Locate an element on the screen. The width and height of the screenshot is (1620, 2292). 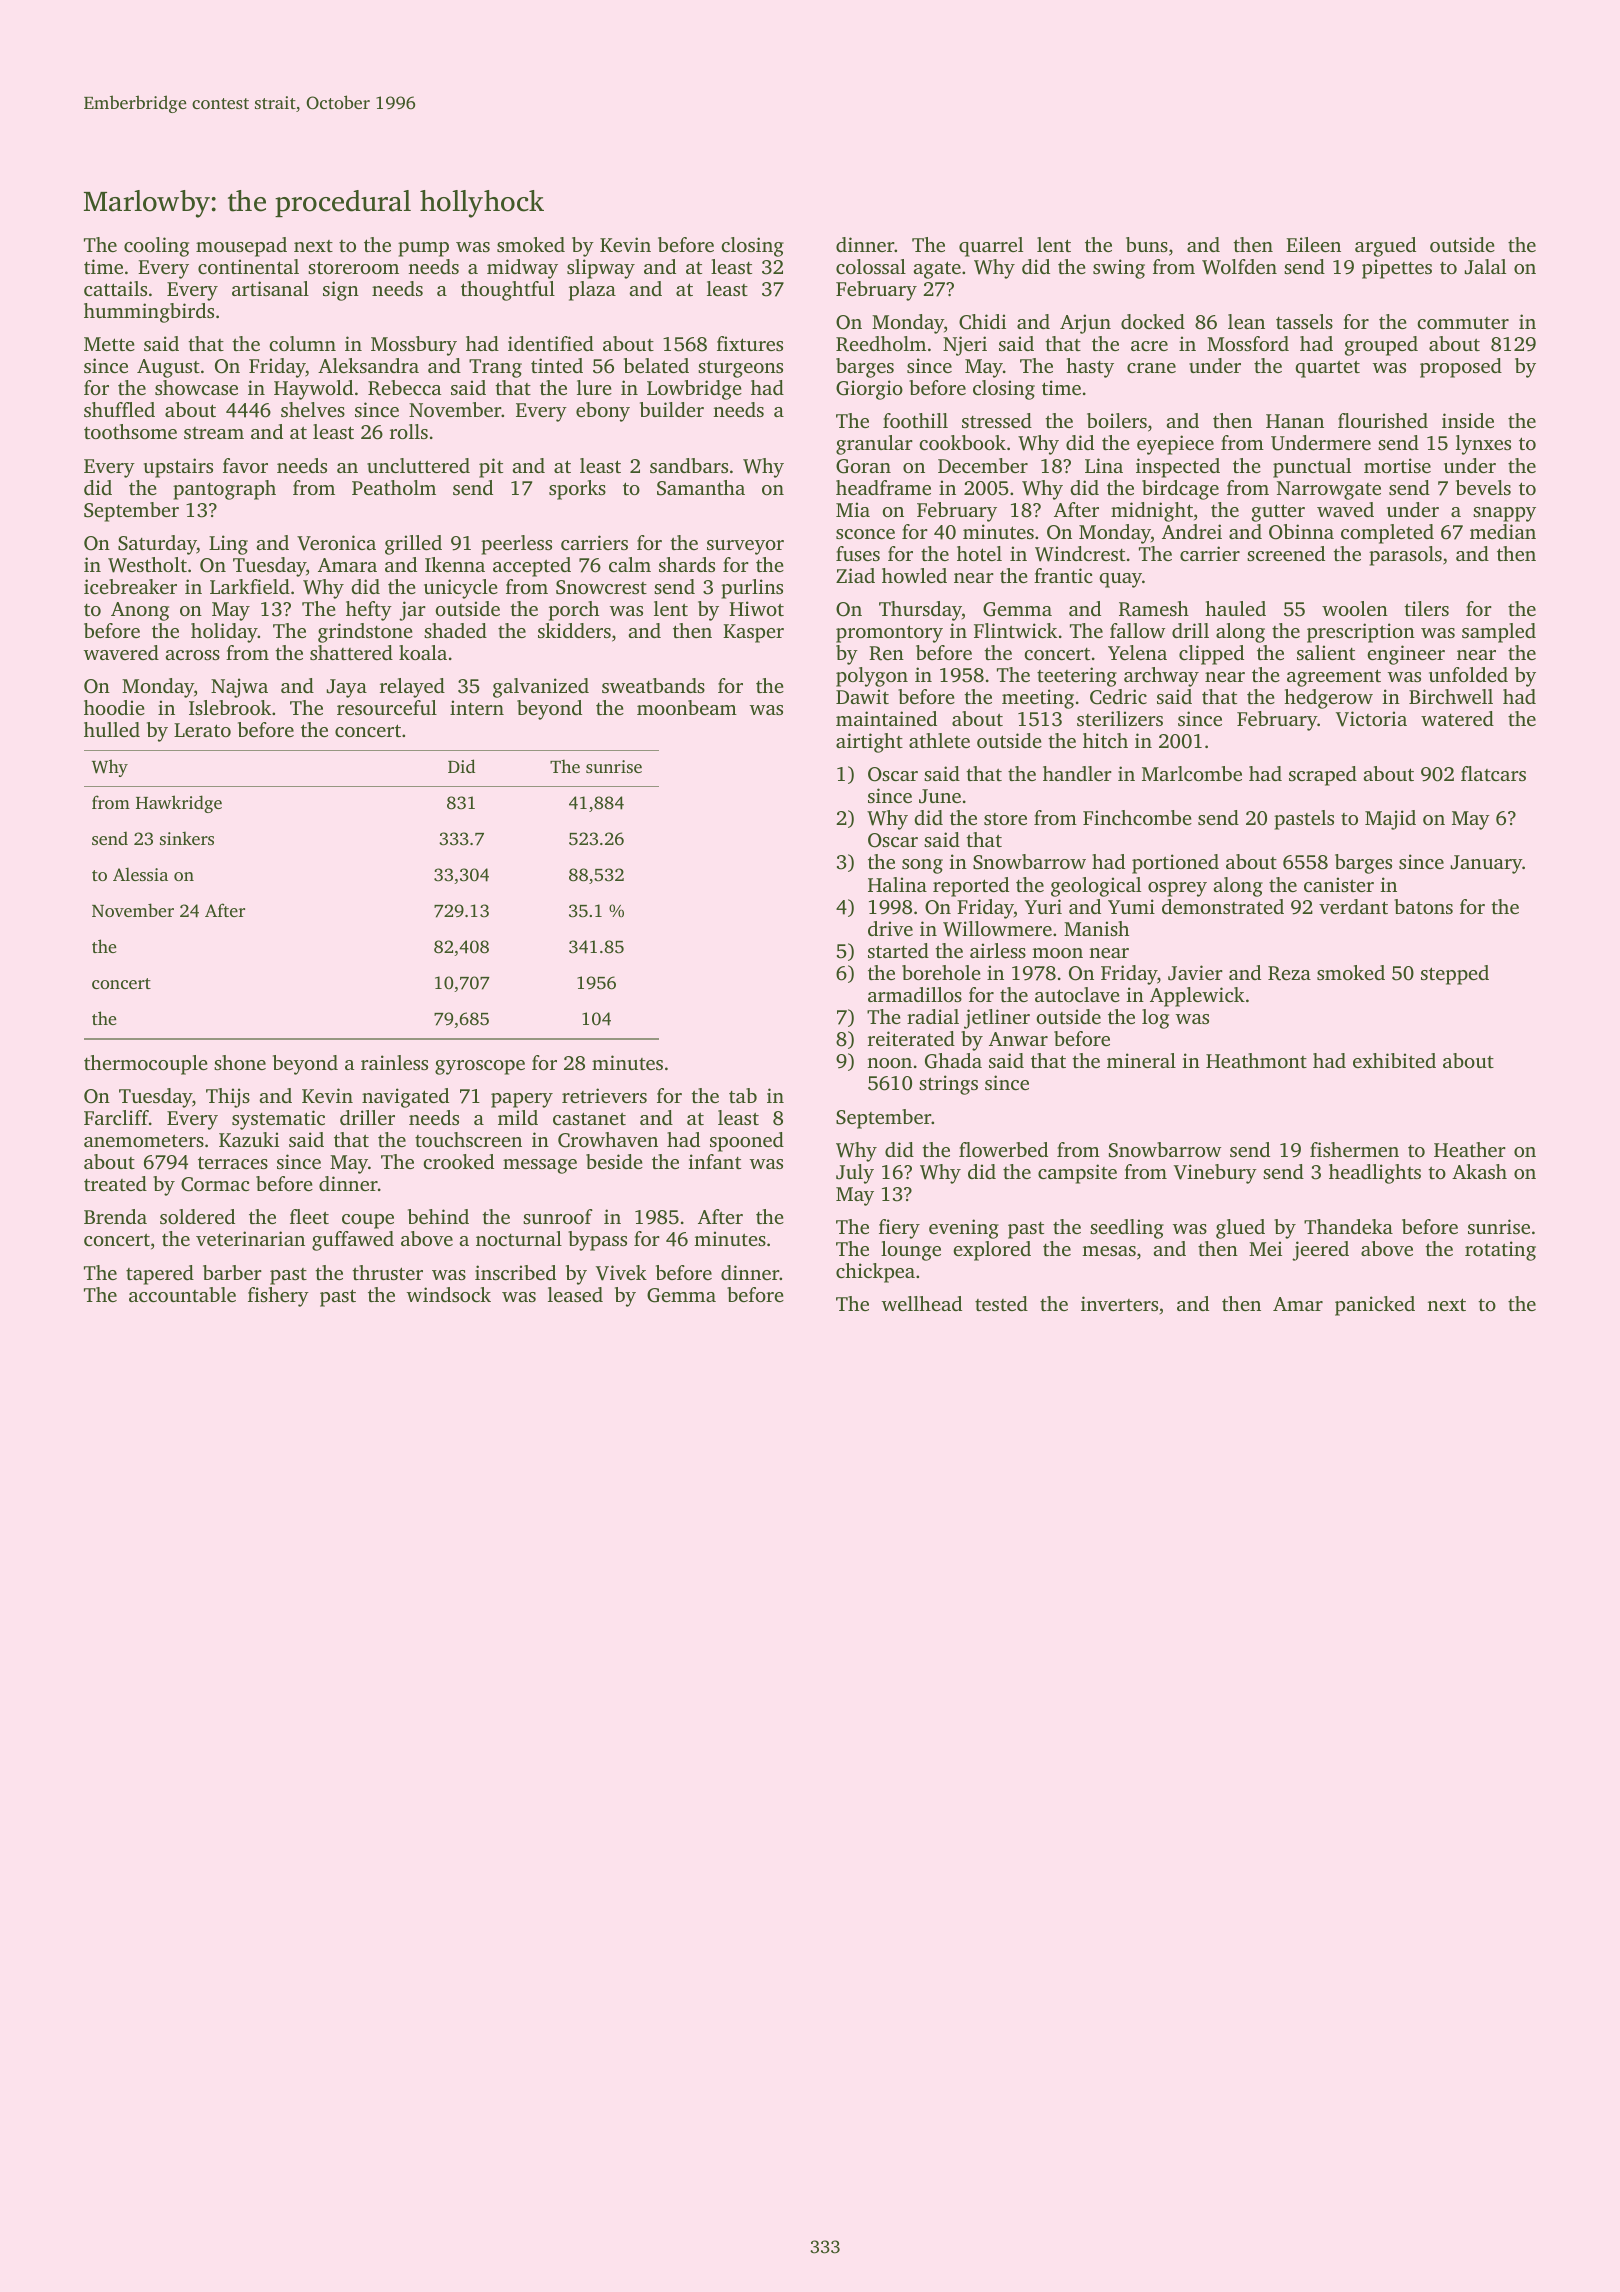
Alessia is located at coordinates (140, 874).
